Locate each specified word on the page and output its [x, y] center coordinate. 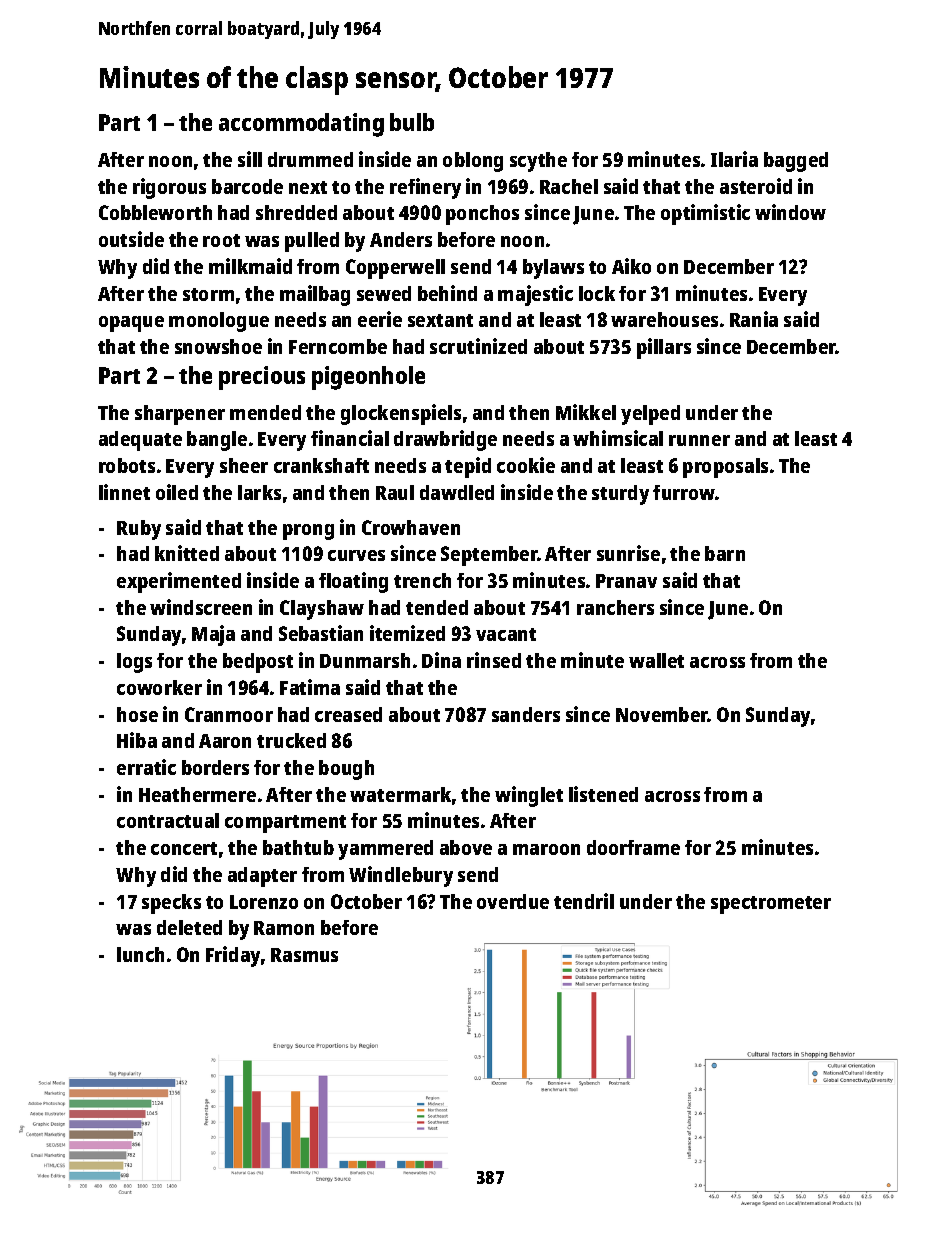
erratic [146, 767]
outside [131, 239]
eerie [380, 319]
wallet [656, 660]
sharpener [180, 415]
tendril [584, 901]
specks [171, 904]
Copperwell [395, 269]
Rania [754, 319]
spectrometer [771, 905]
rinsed [494, 660]
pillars [664, 348]
